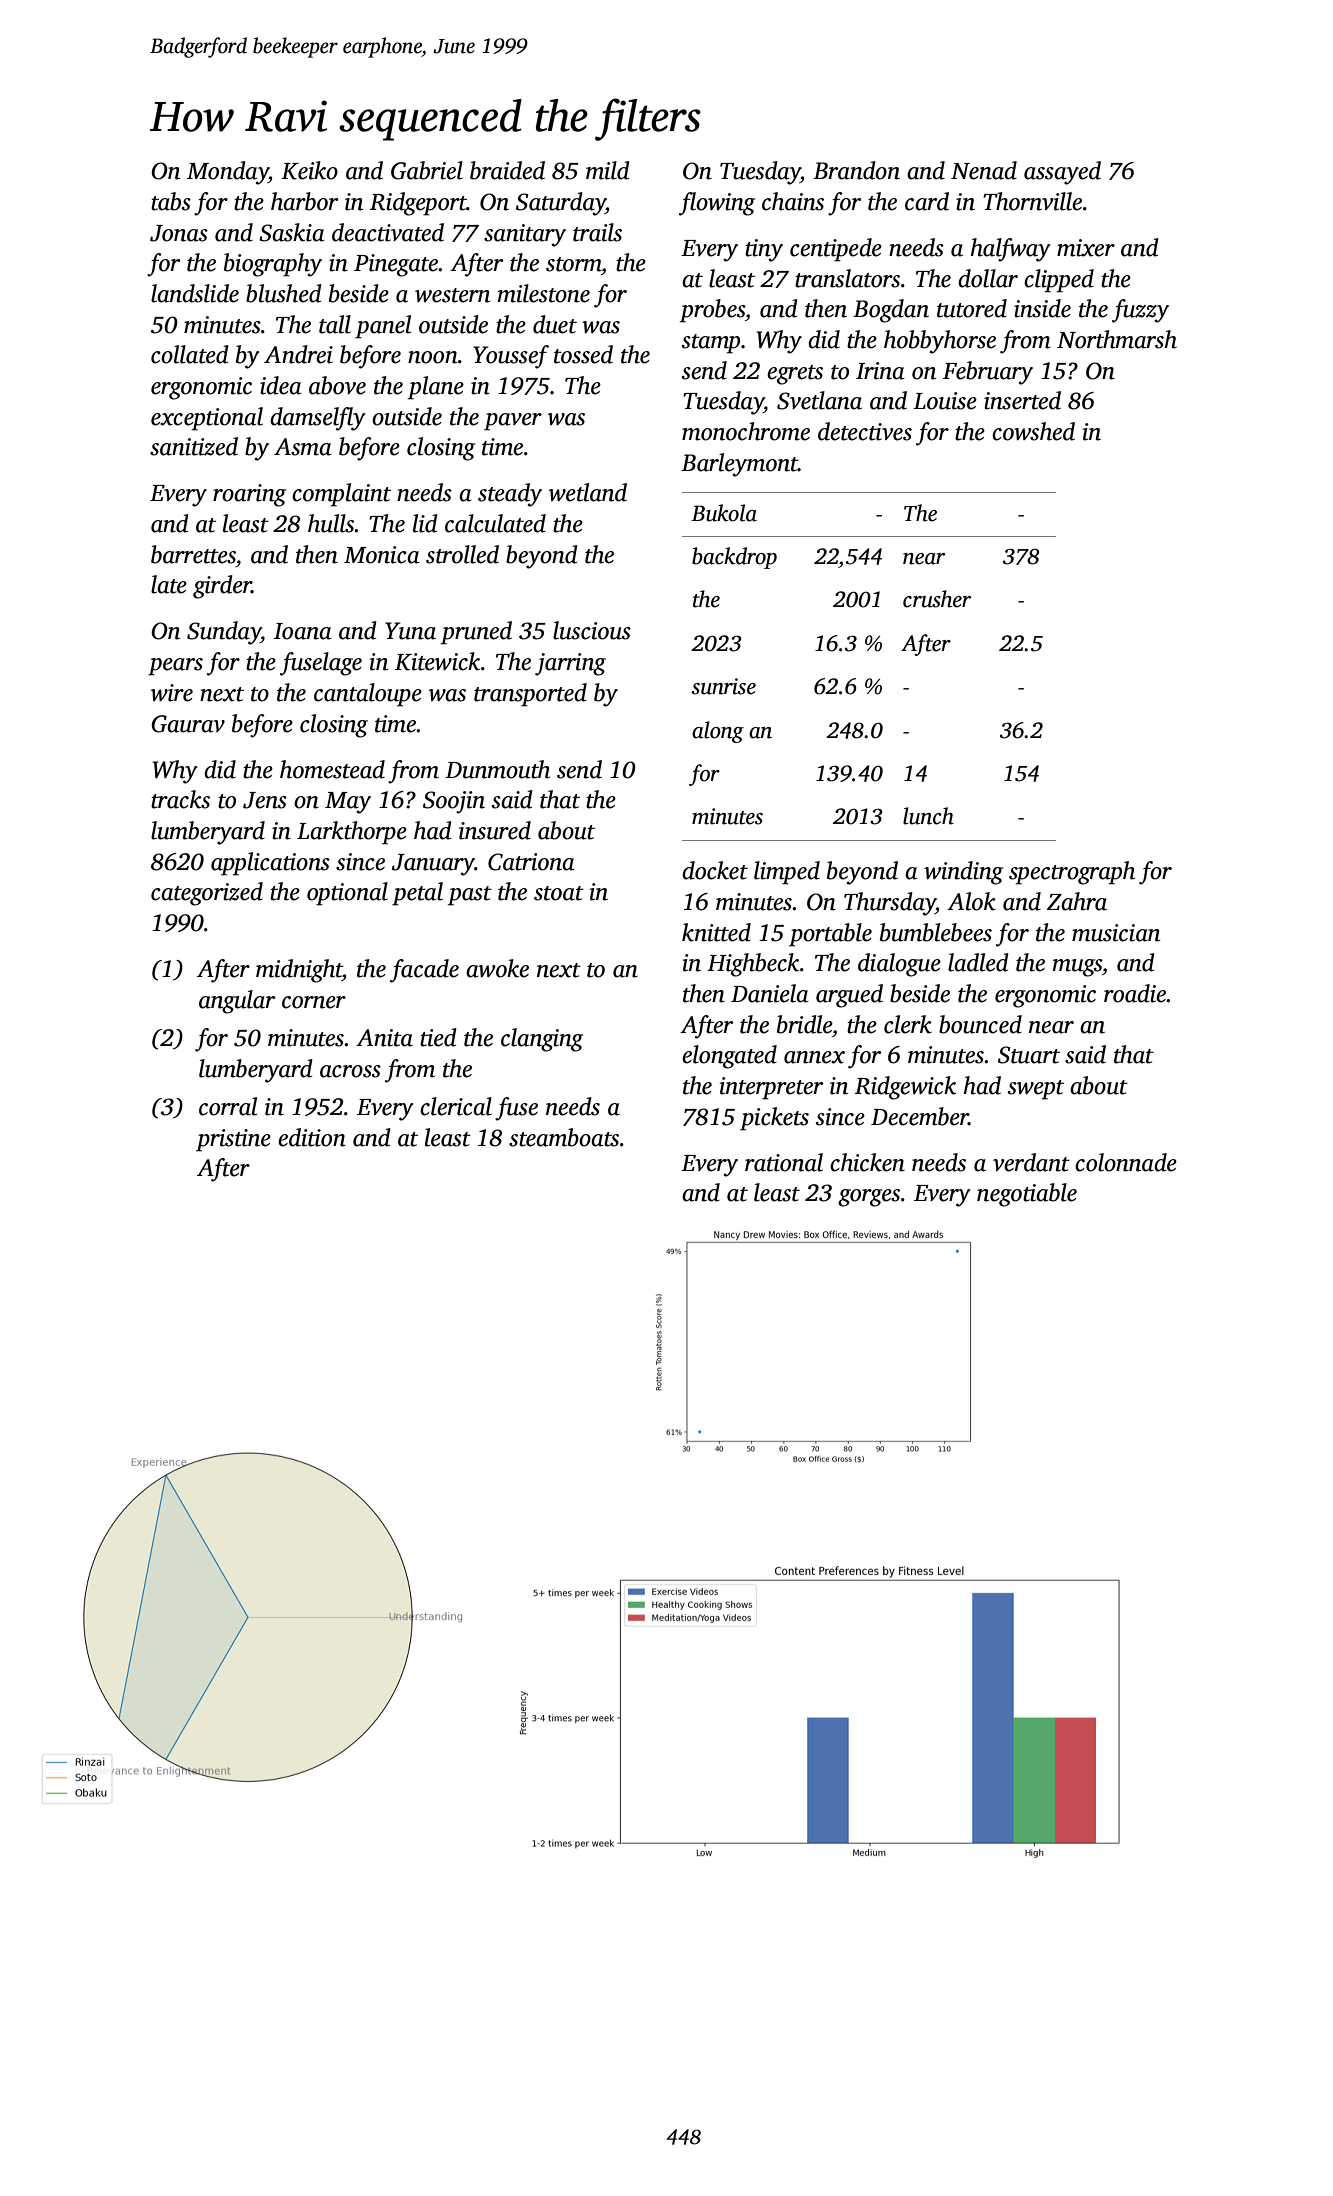 This screenshot has width=1333, height=2196. What do you see at coordinates (1062, 173) in the screenshot?
I see `assayed` at bounding box center [1062, 173].
